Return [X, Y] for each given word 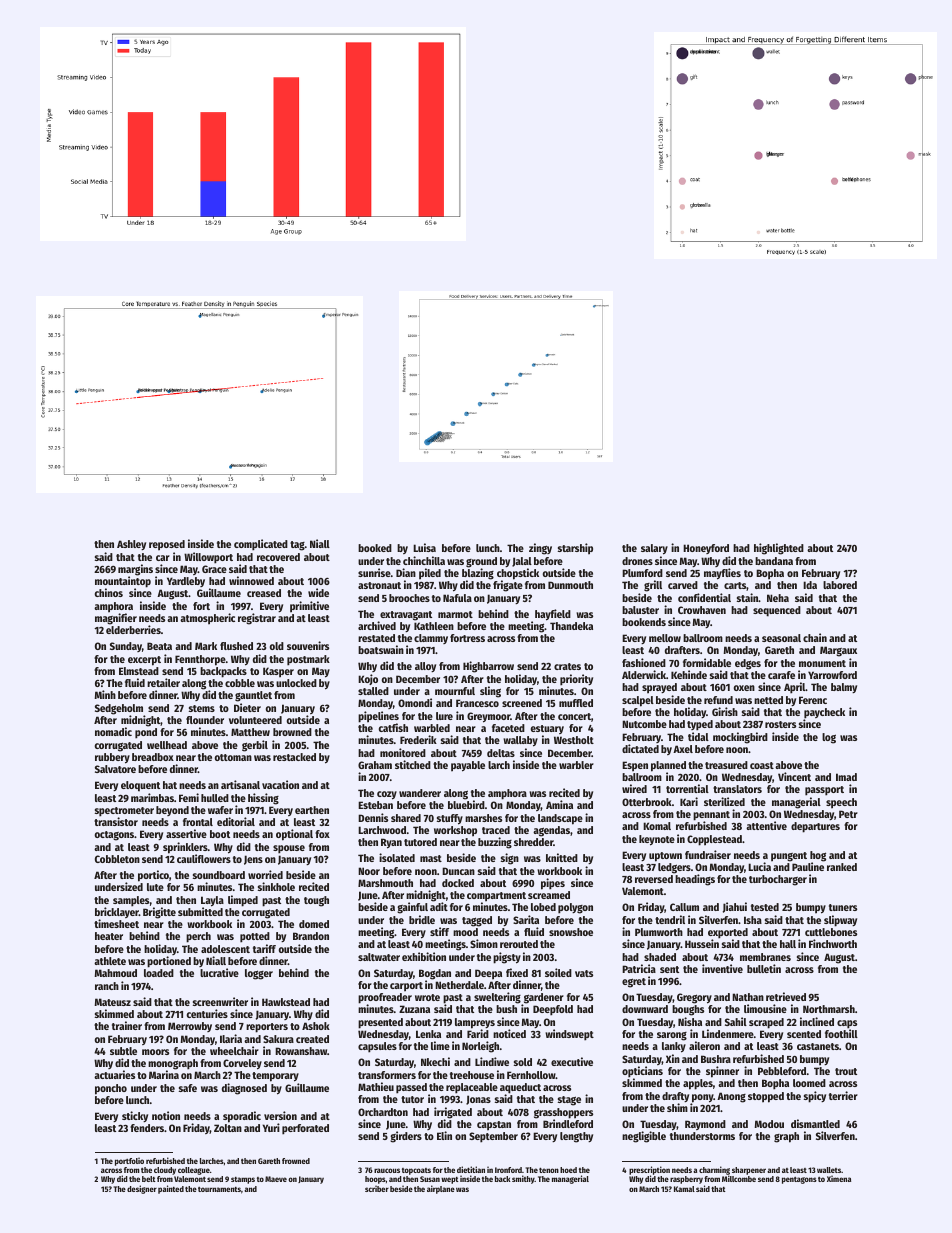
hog [818, 856]
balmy [844, 688]
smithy [523, 1179]
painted [171, 1189]
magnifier [116, 619]
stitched [413, 764]
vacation [280, 784]
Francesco [477, 703]
